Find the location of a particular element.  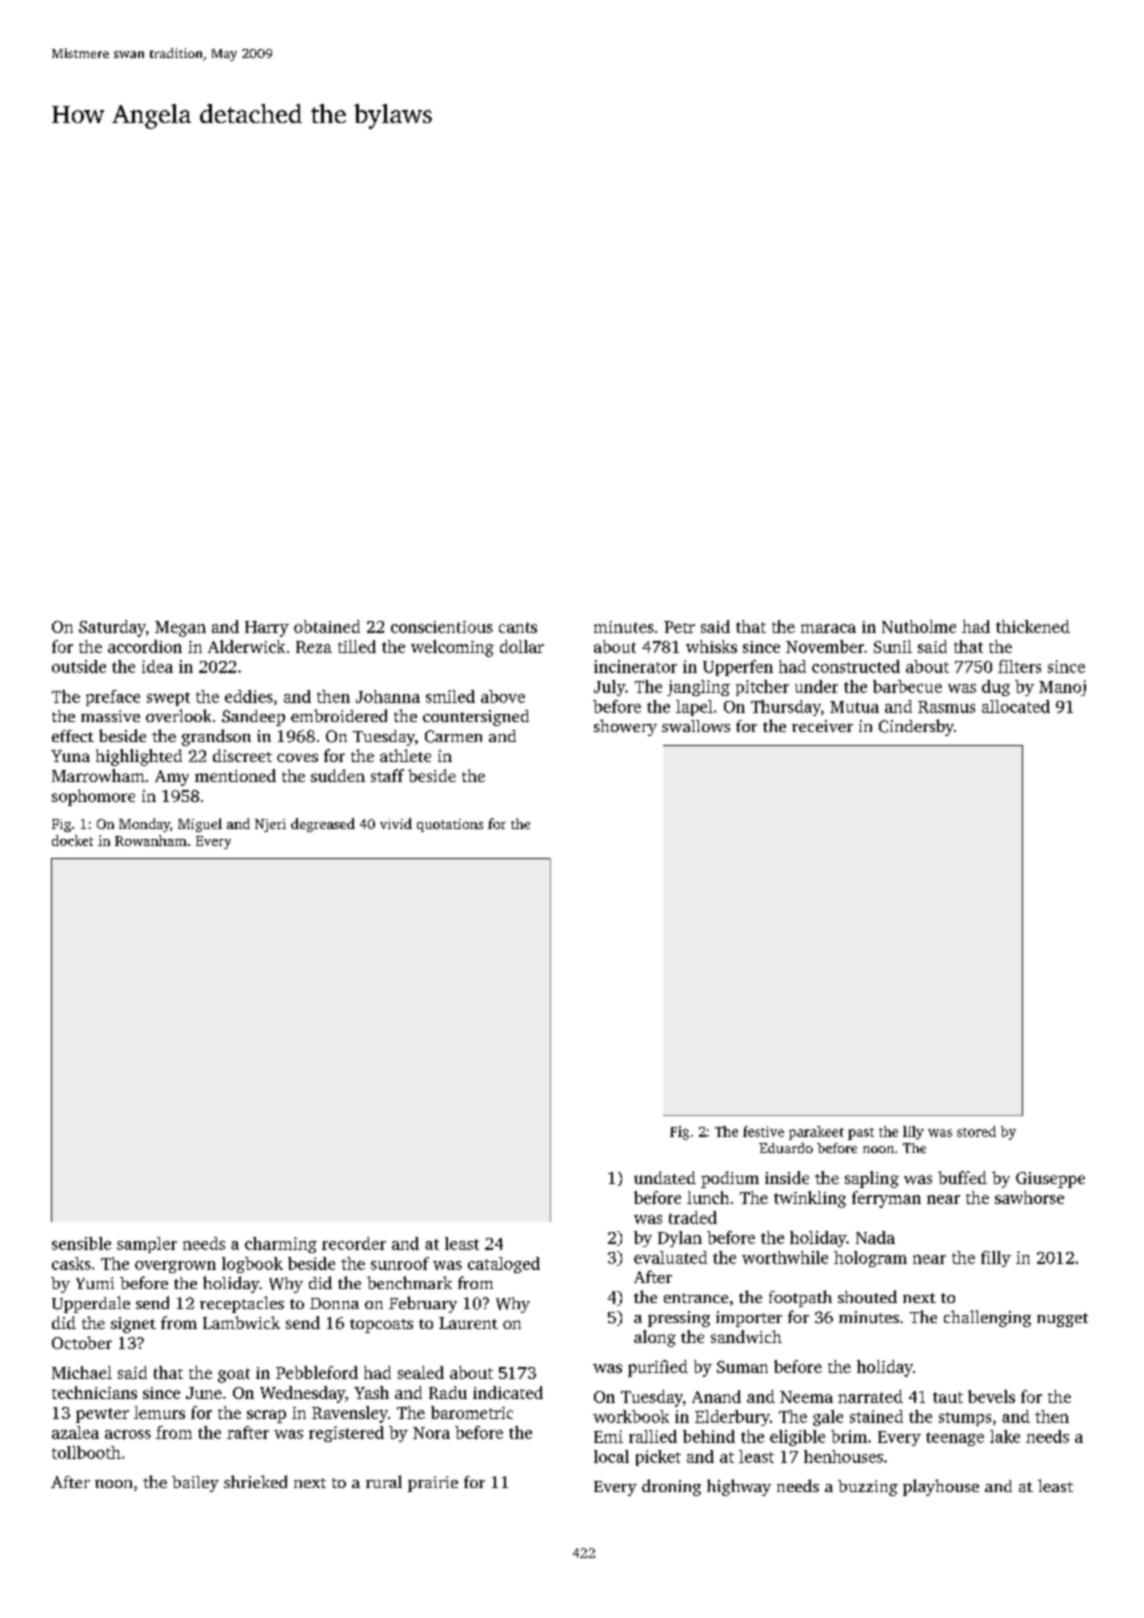

receiver is located at coordinates (822, 726).
